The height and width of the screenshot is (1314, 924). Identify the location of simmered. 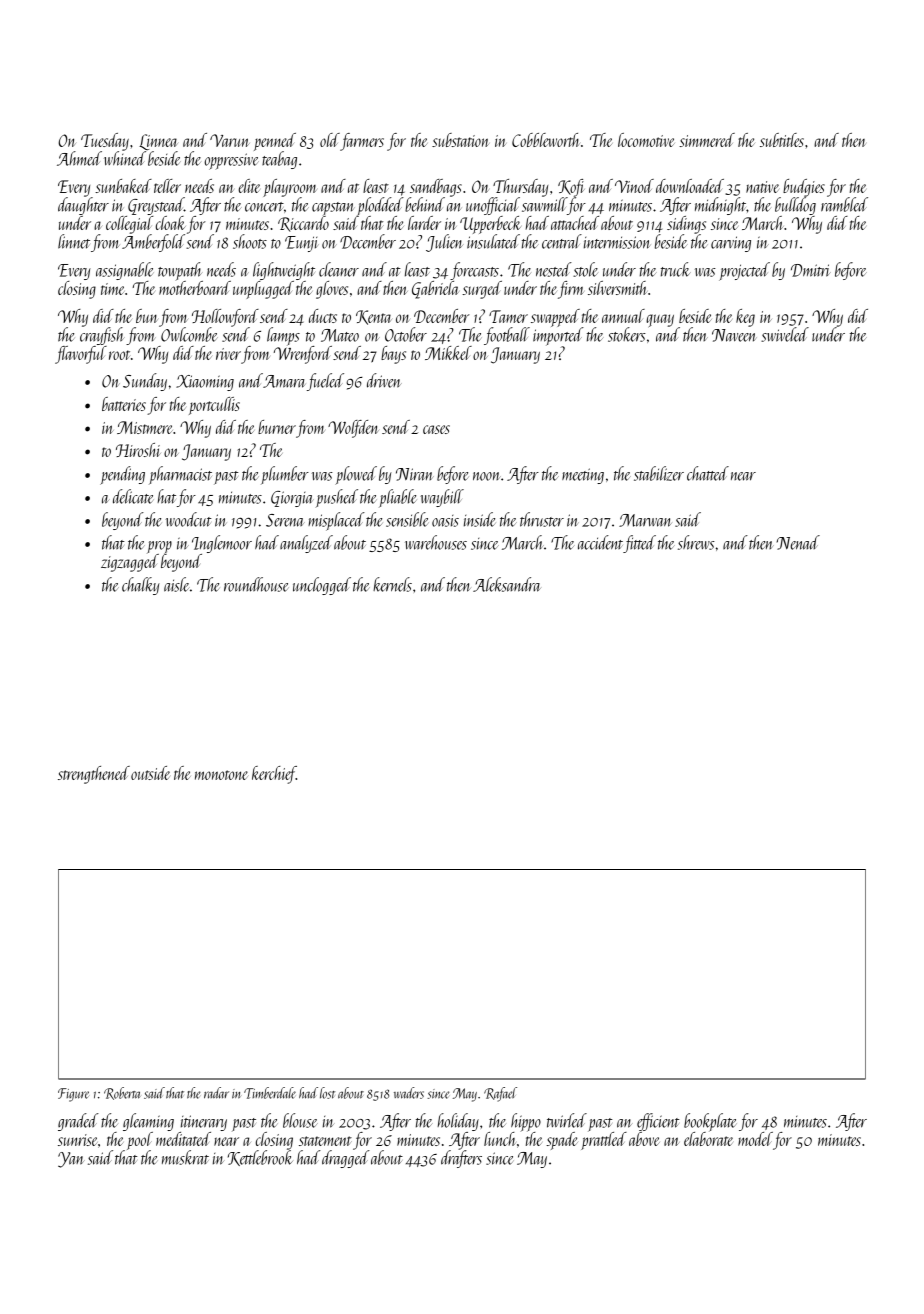
(707, 140).
